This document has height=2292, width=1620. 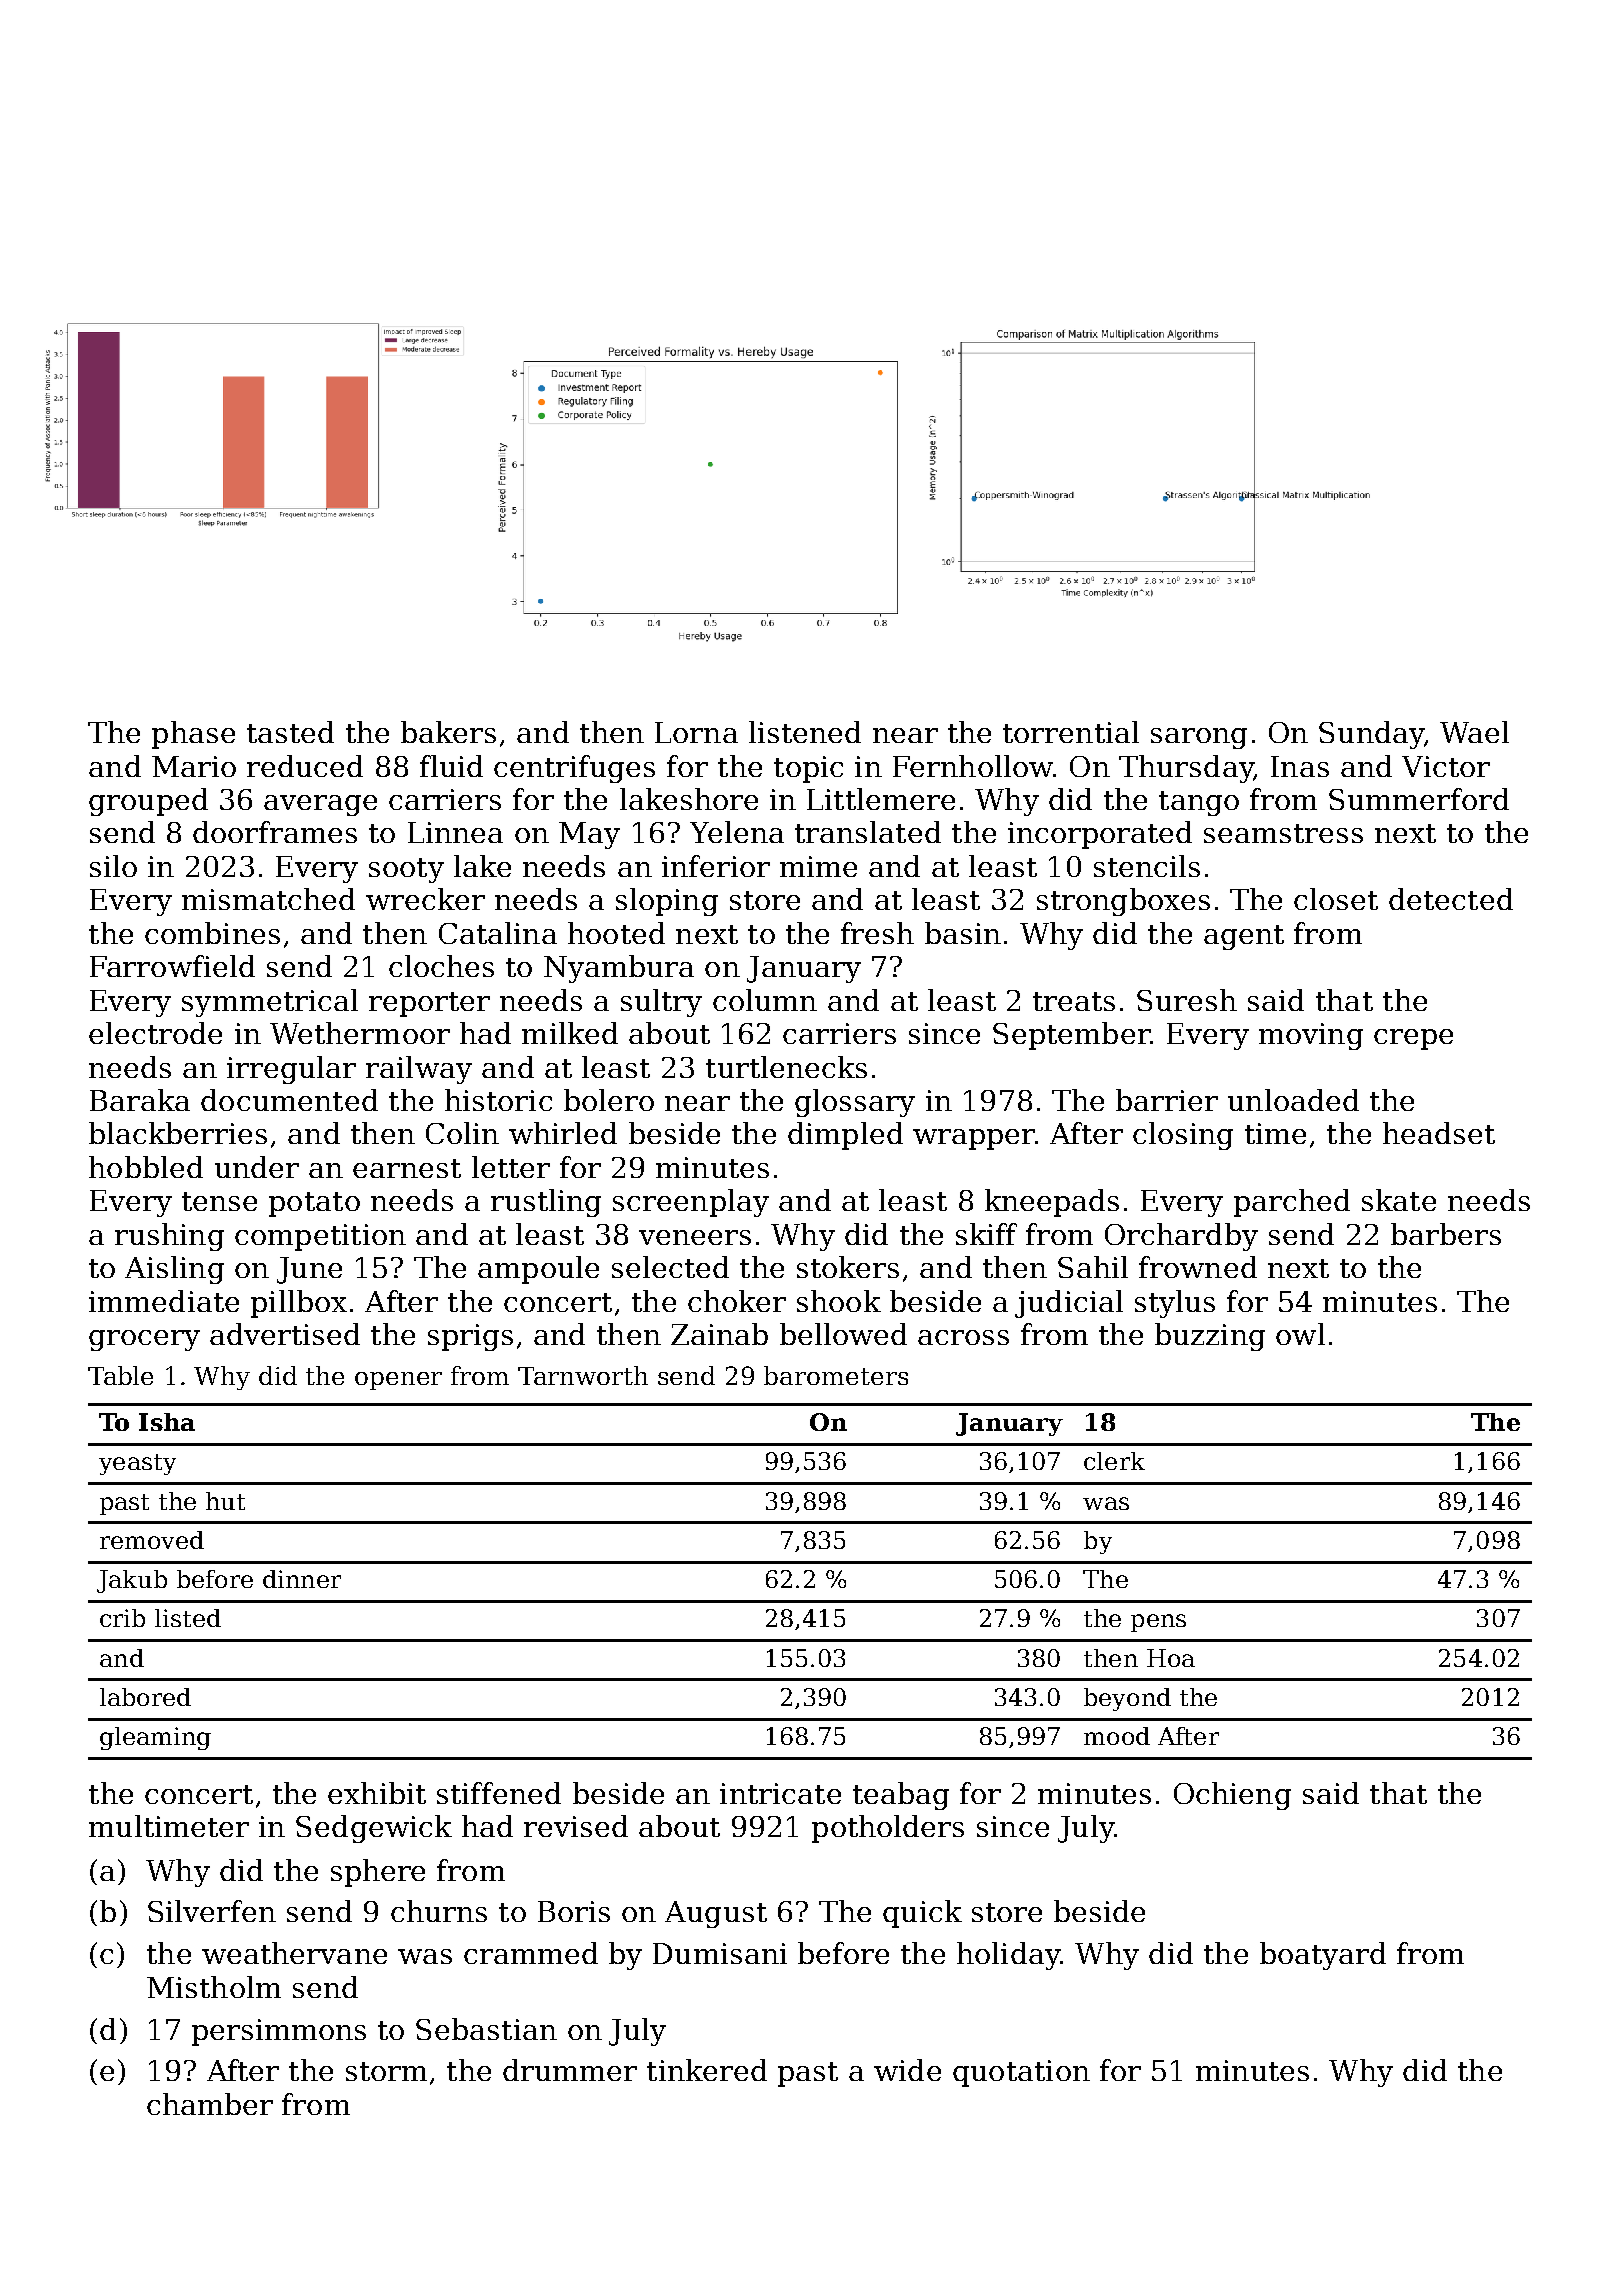 I want to click on choker, so click(x=737, y=1301).
